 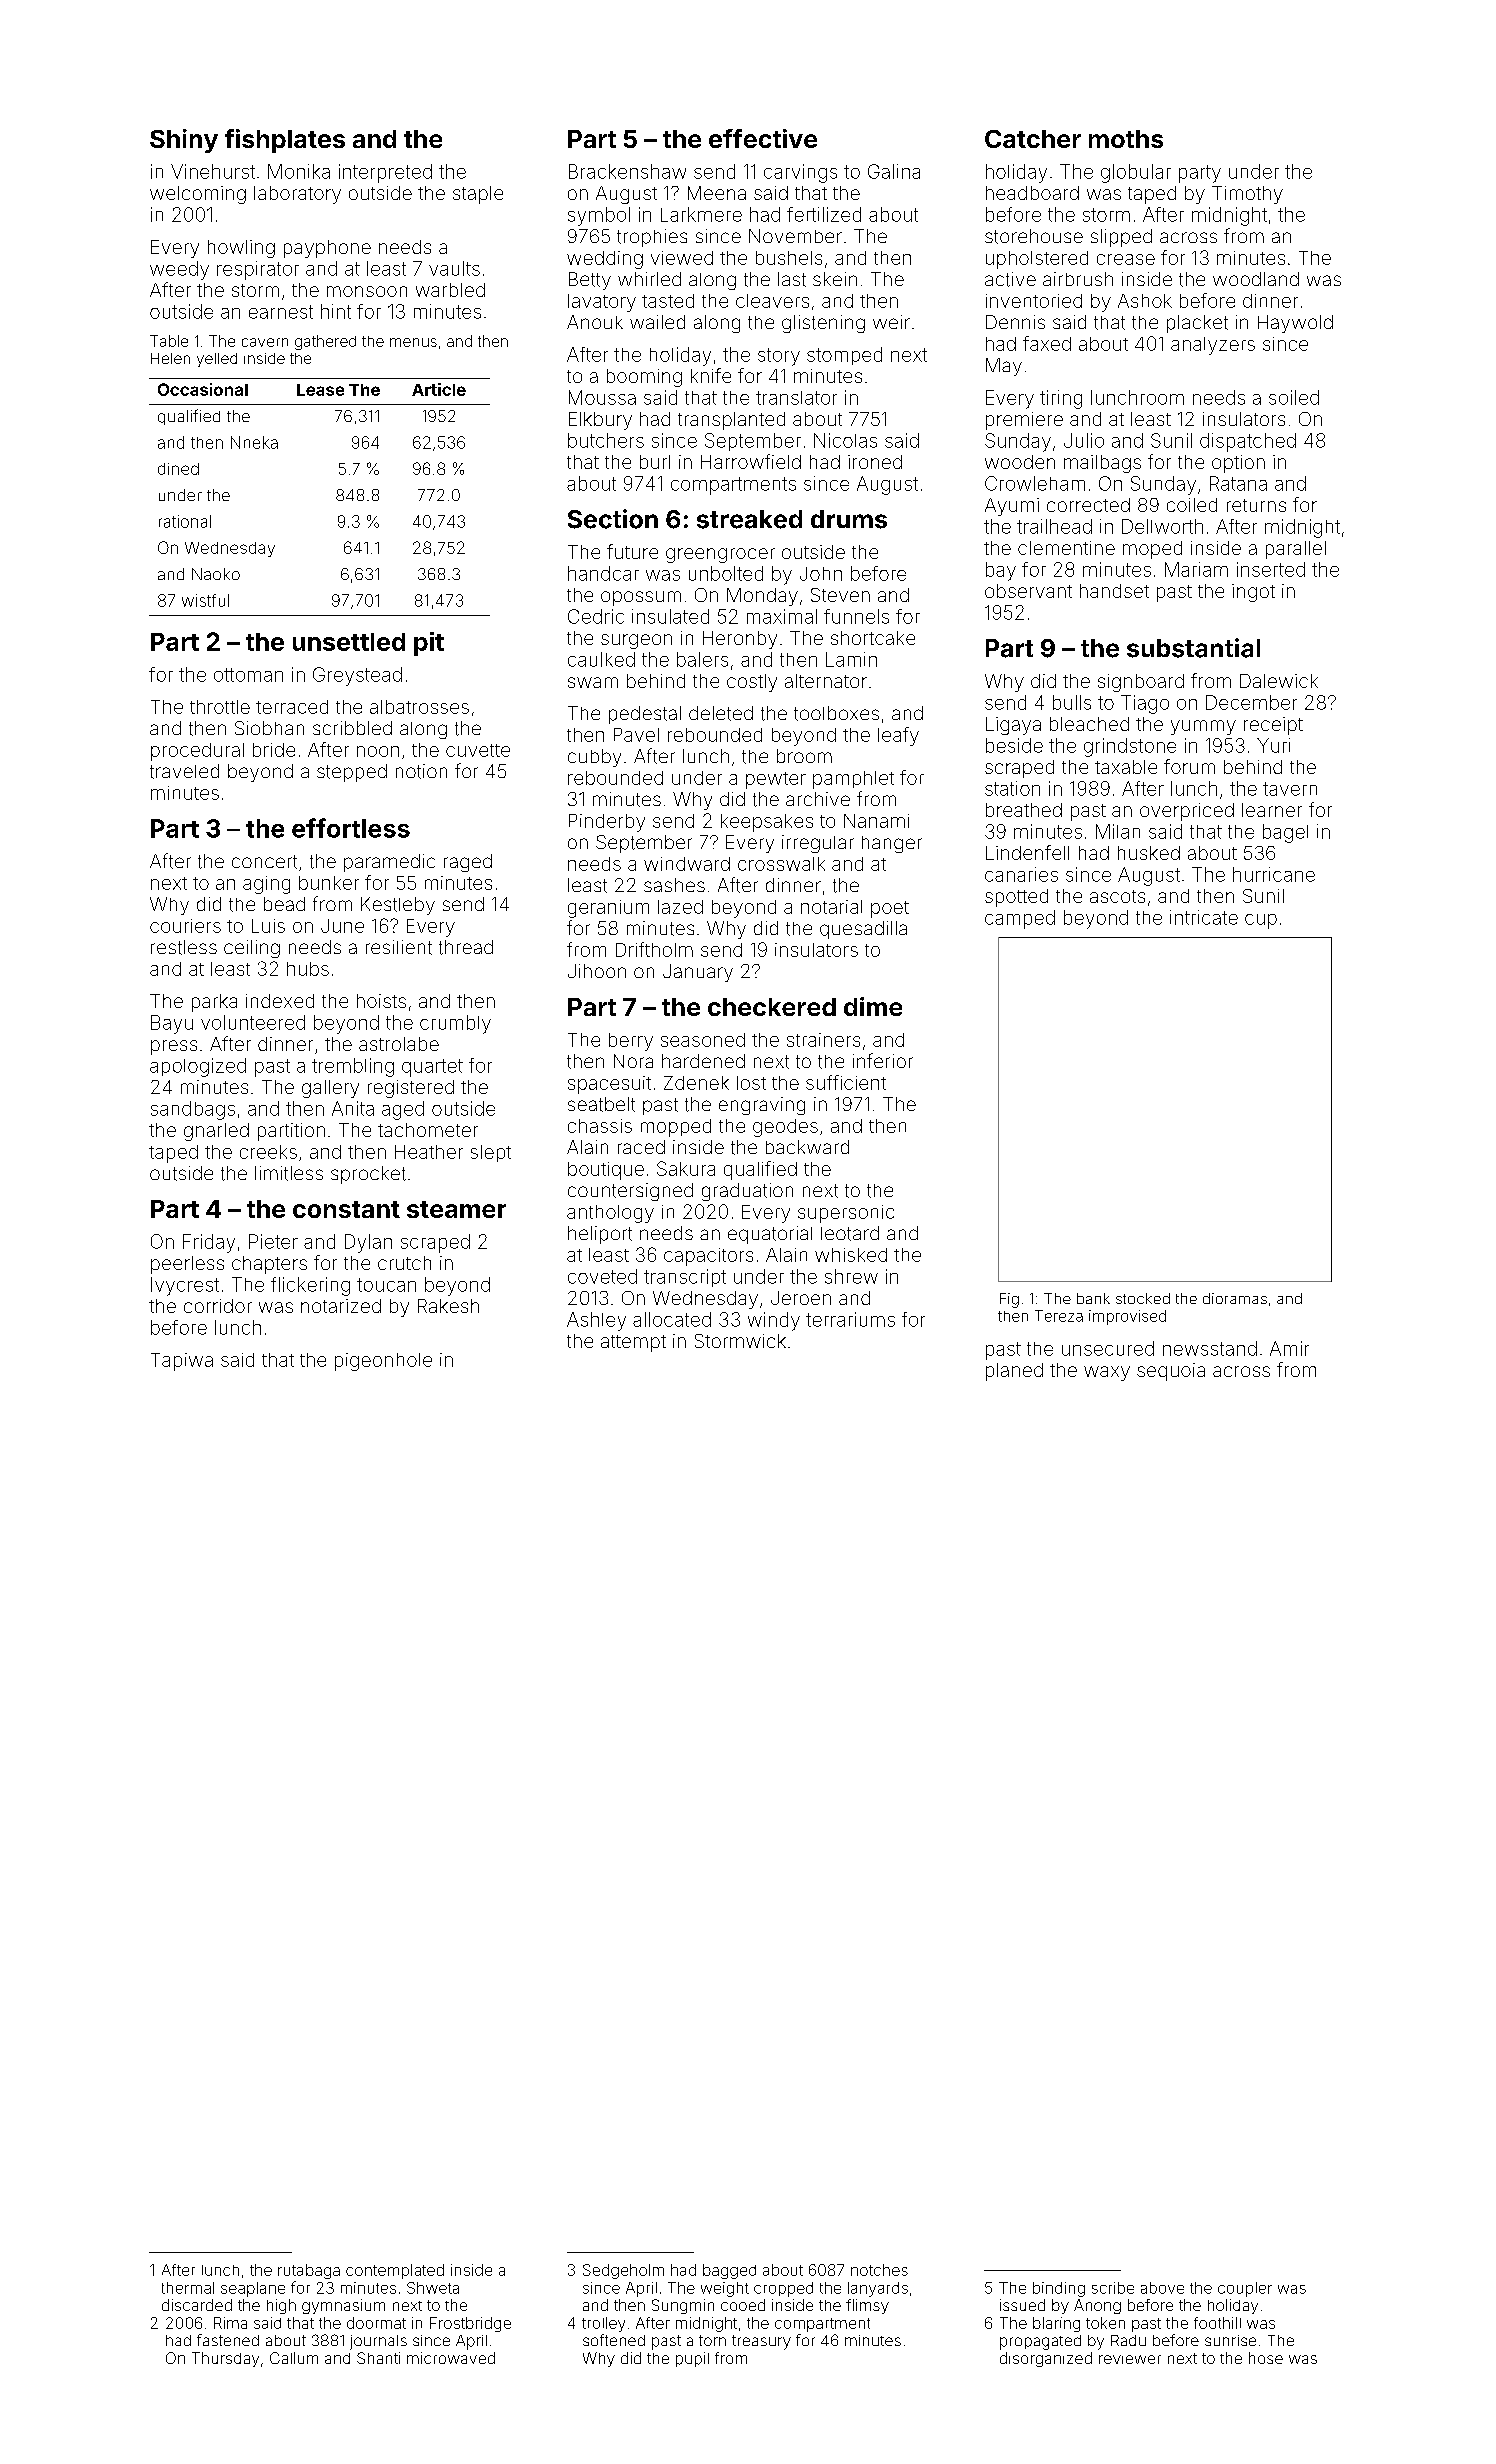 I want to click on staple, so click(x=478, y=195).
